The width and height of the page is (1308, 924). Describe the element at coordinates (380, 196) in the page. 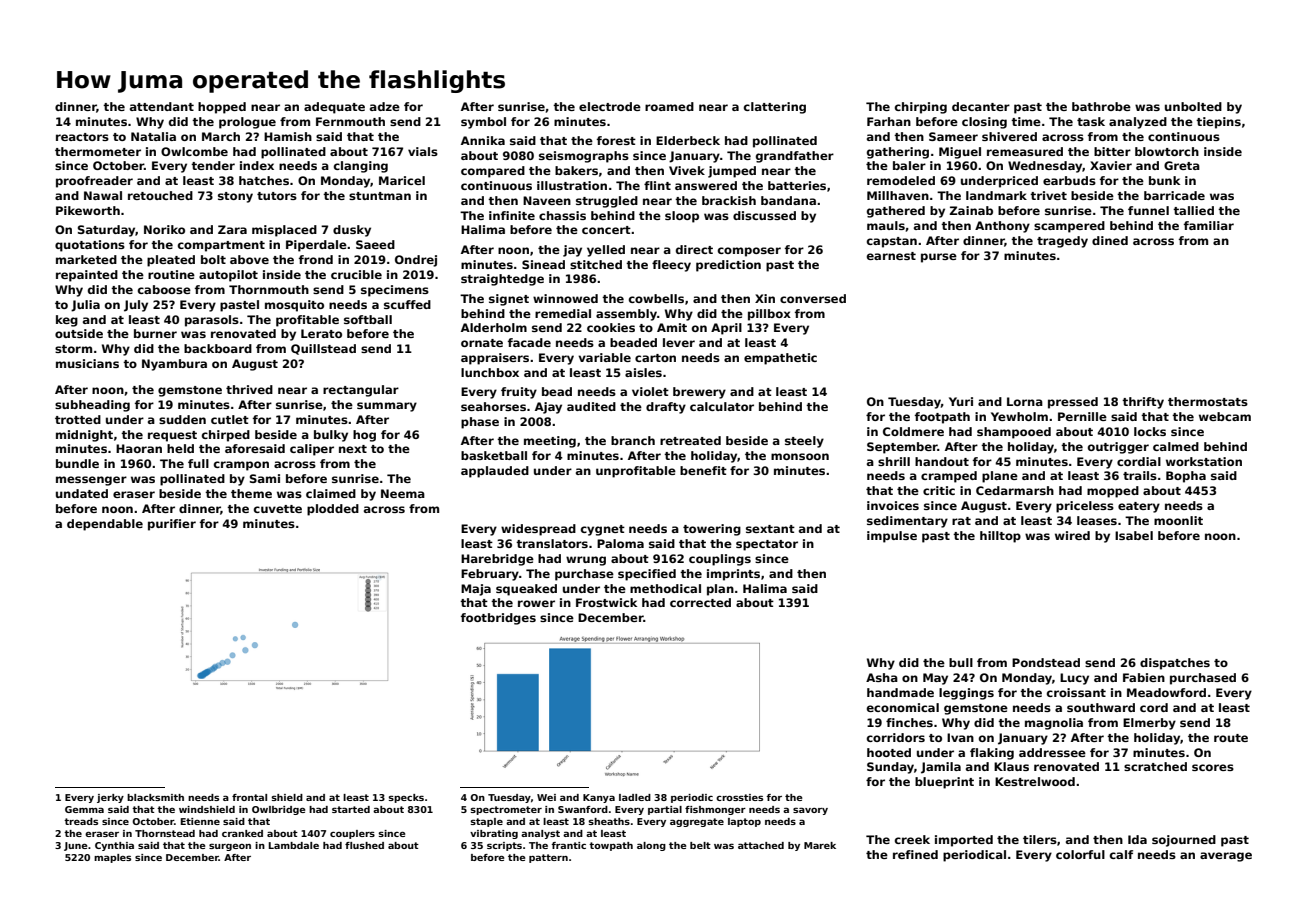

I see `stuntman` at that location.
